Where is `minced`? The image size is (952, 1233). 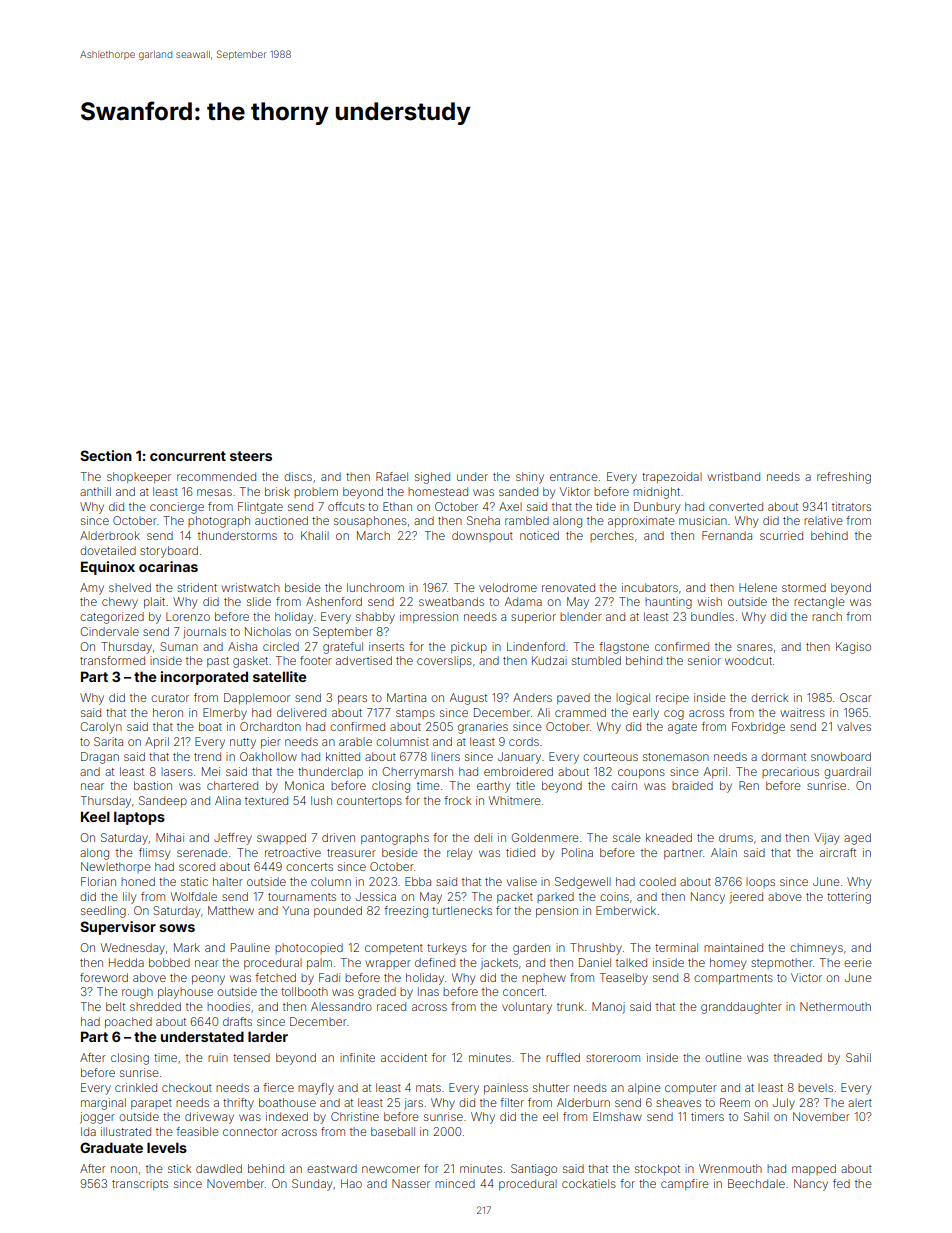 minced is located at coordinates (455, 1183).
